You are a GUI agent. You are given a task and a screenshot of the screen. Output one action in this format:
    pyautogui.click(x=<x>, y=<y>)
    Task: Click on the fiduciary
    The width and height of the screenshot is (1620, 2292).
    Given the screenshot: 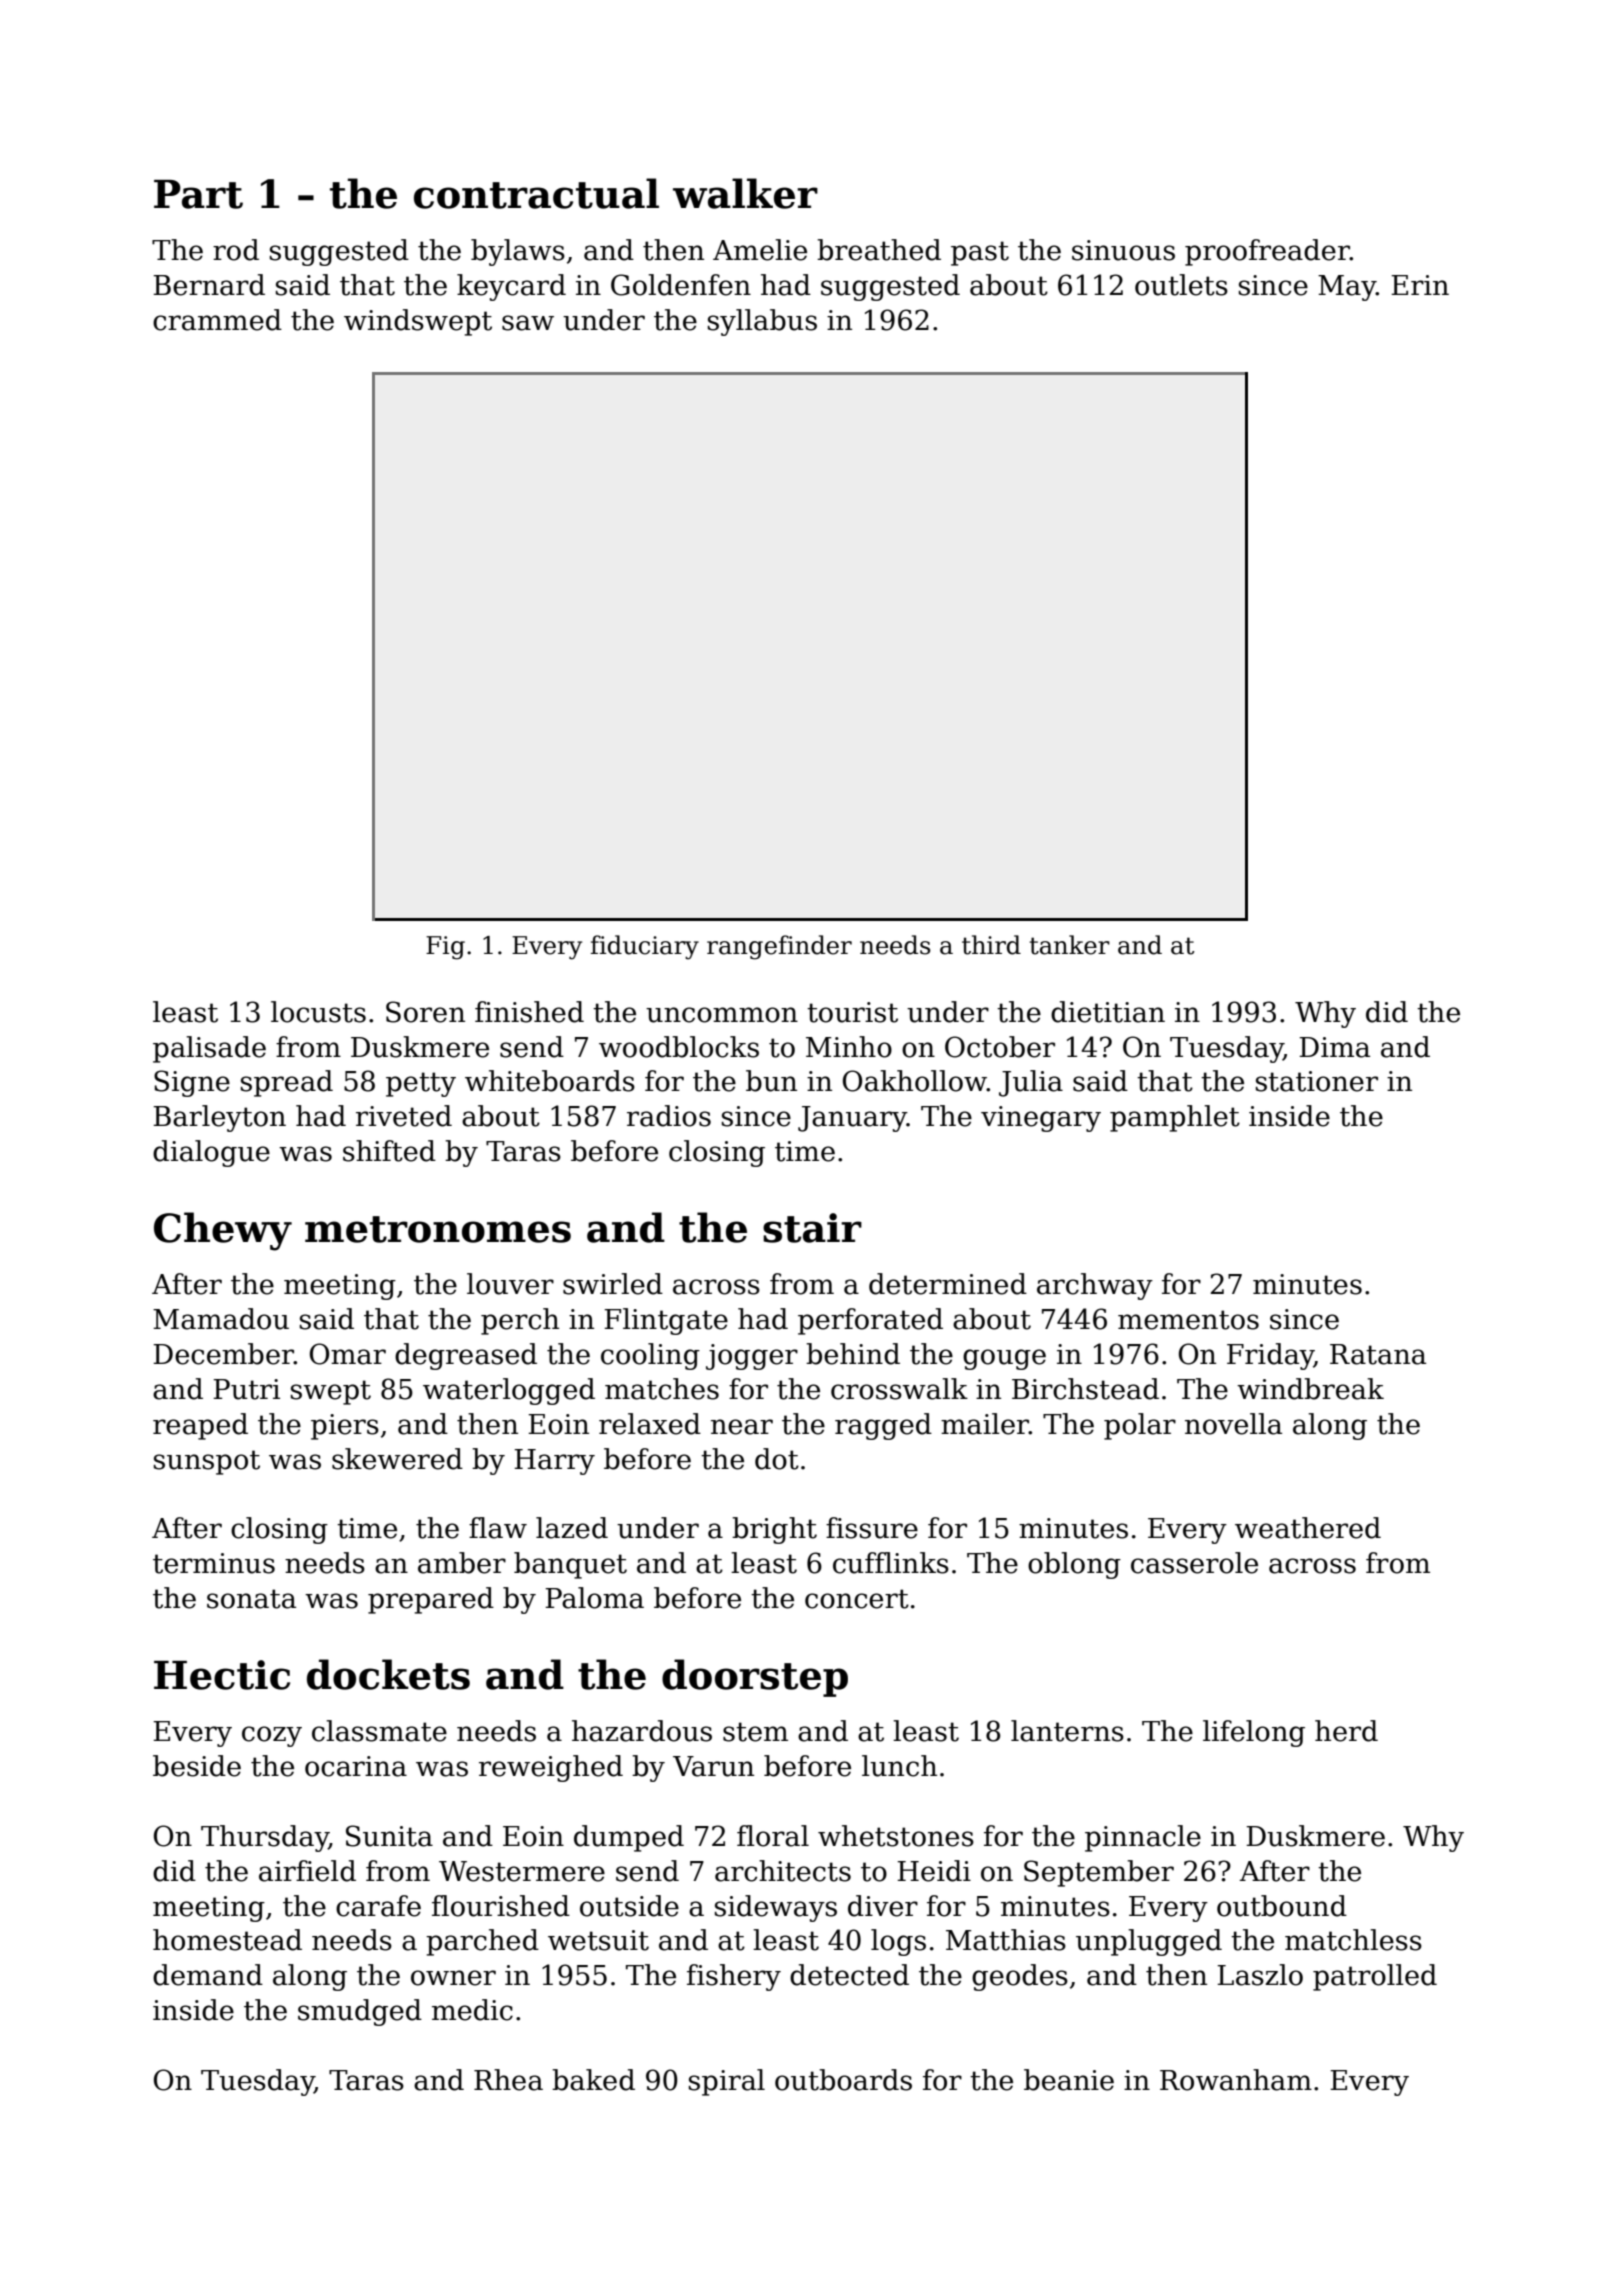 What is the action you would take?
    pyautogui.click(x=645, y=947)
